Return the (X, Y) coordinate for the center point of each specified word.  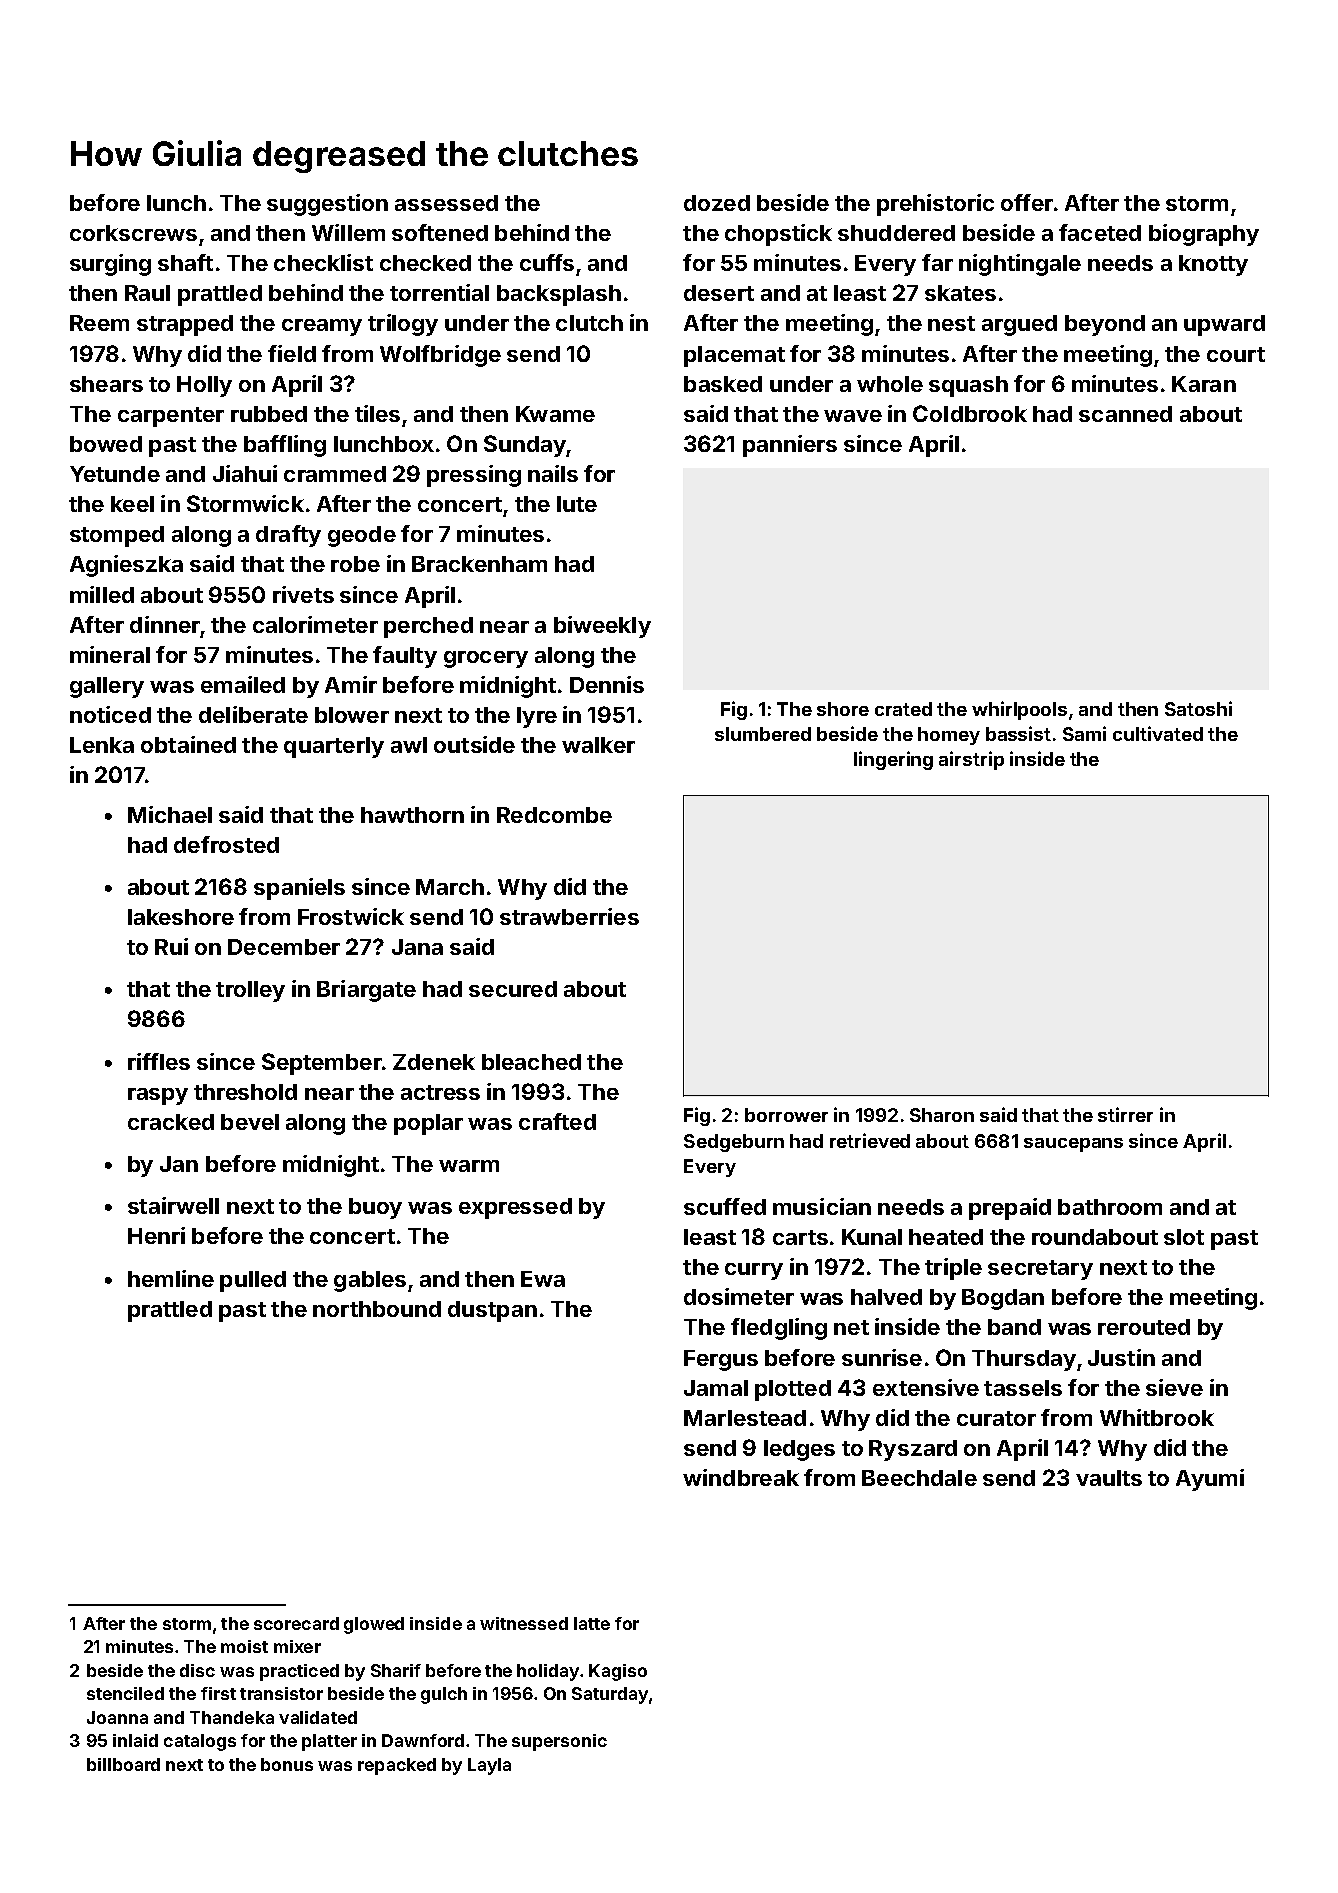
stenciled (125, 1693)
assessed (446, 203)
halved (886, 1297)
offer (1027, 202)
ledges (799, 1450)
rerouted (1144, 1327)
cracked (171, 1122)
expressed (515, 1208)
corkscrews (133, 233)
